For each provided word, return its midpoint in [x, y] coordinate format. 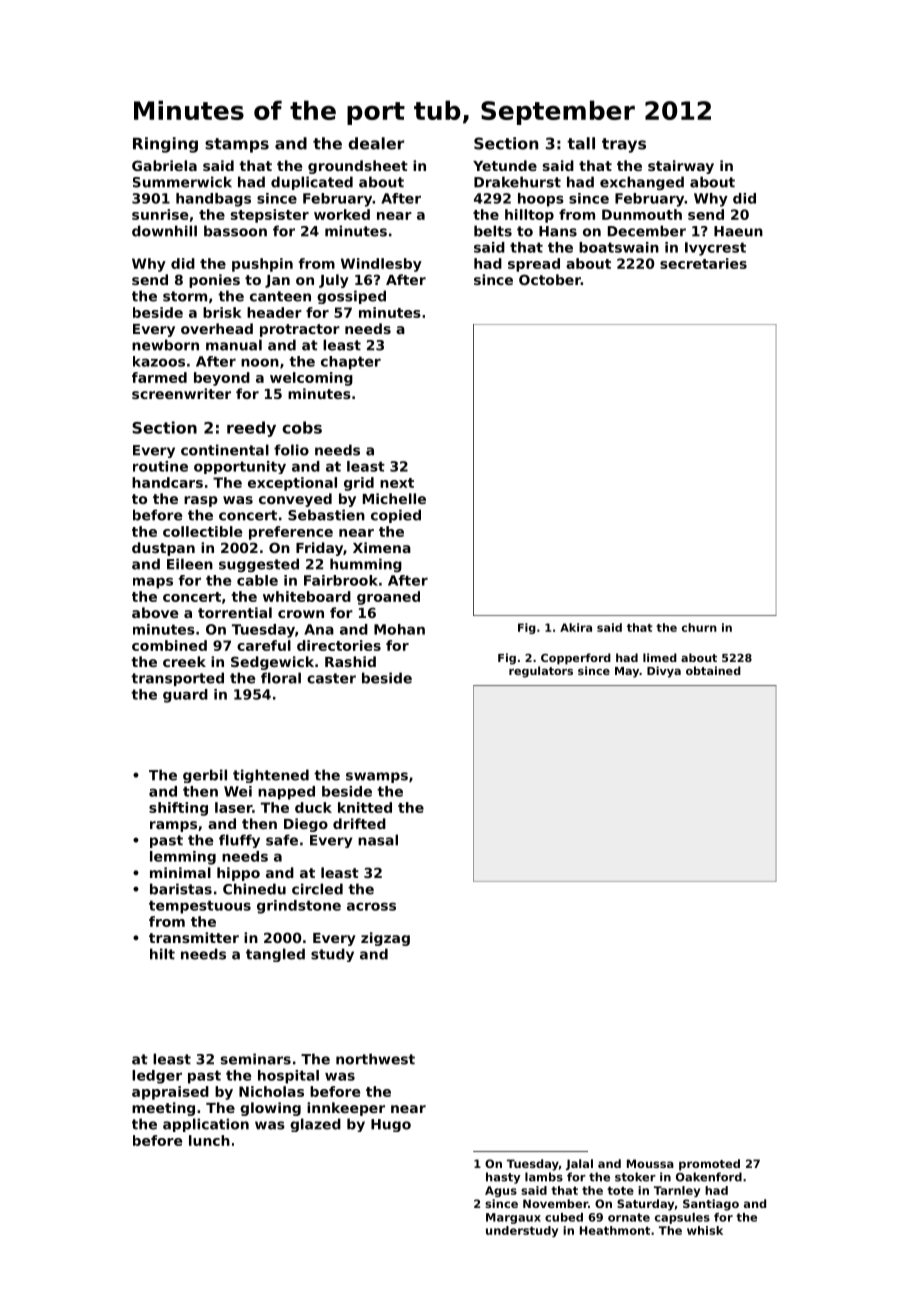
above [155, 612]
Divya [664, 672]
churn [699, 627]
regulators [541, 672]
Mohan [399, 629]
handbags [213, 200]
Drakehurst [517, 182]
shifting [178, 809]
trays [624, 145]
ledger [157, 1077]
